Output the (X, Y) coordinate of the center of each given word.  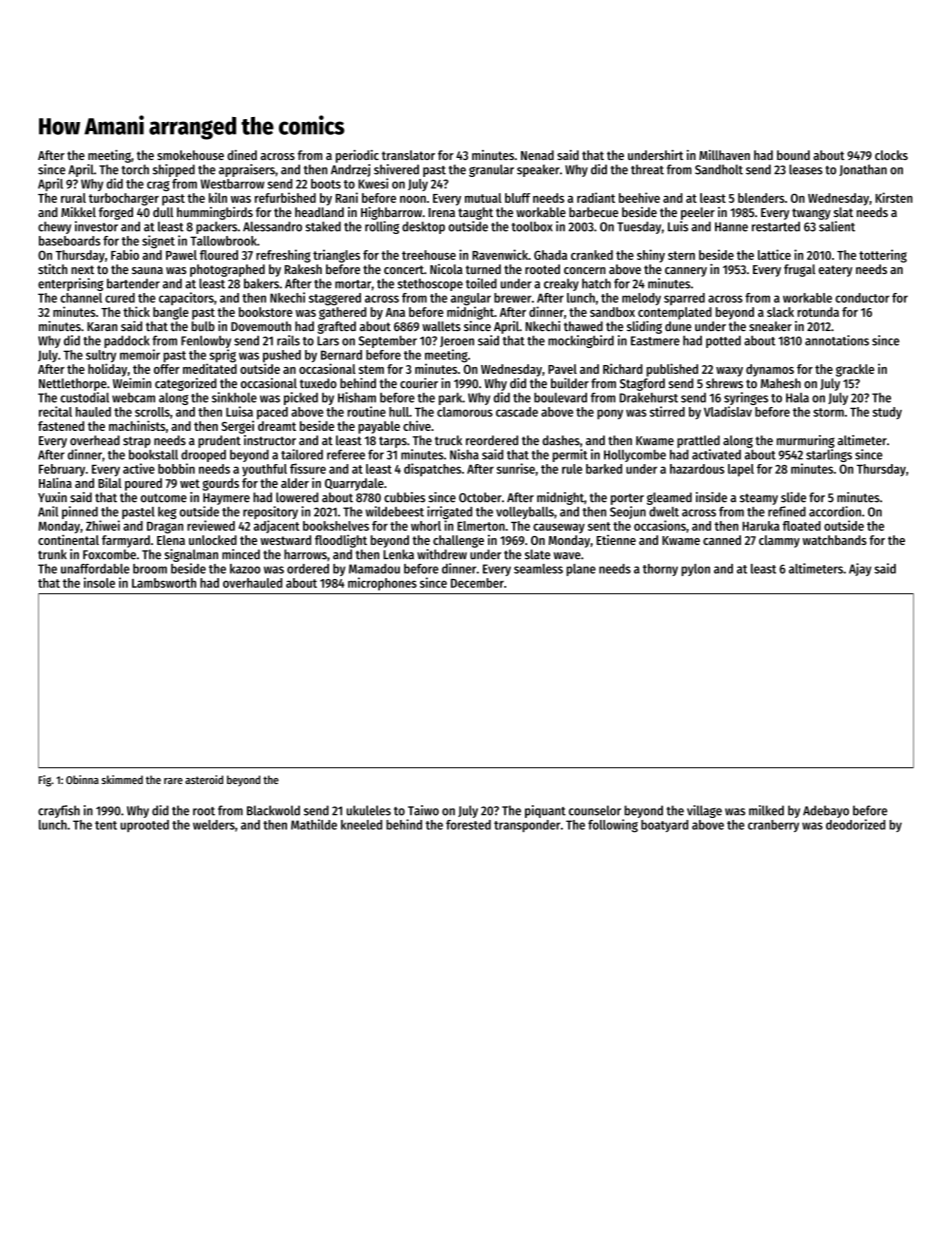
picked (301, 398)
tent (106, 825)
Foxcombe (109, 554)
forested (468, 825)
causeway (559, 528)
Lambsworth (164, 583)
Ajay (860, 569)
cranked (592, 255)
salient (837, 226)
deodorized (855, 824)
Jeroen (457, 341)
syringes (746, 398)
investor (96, 226)
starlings (829, 455)
